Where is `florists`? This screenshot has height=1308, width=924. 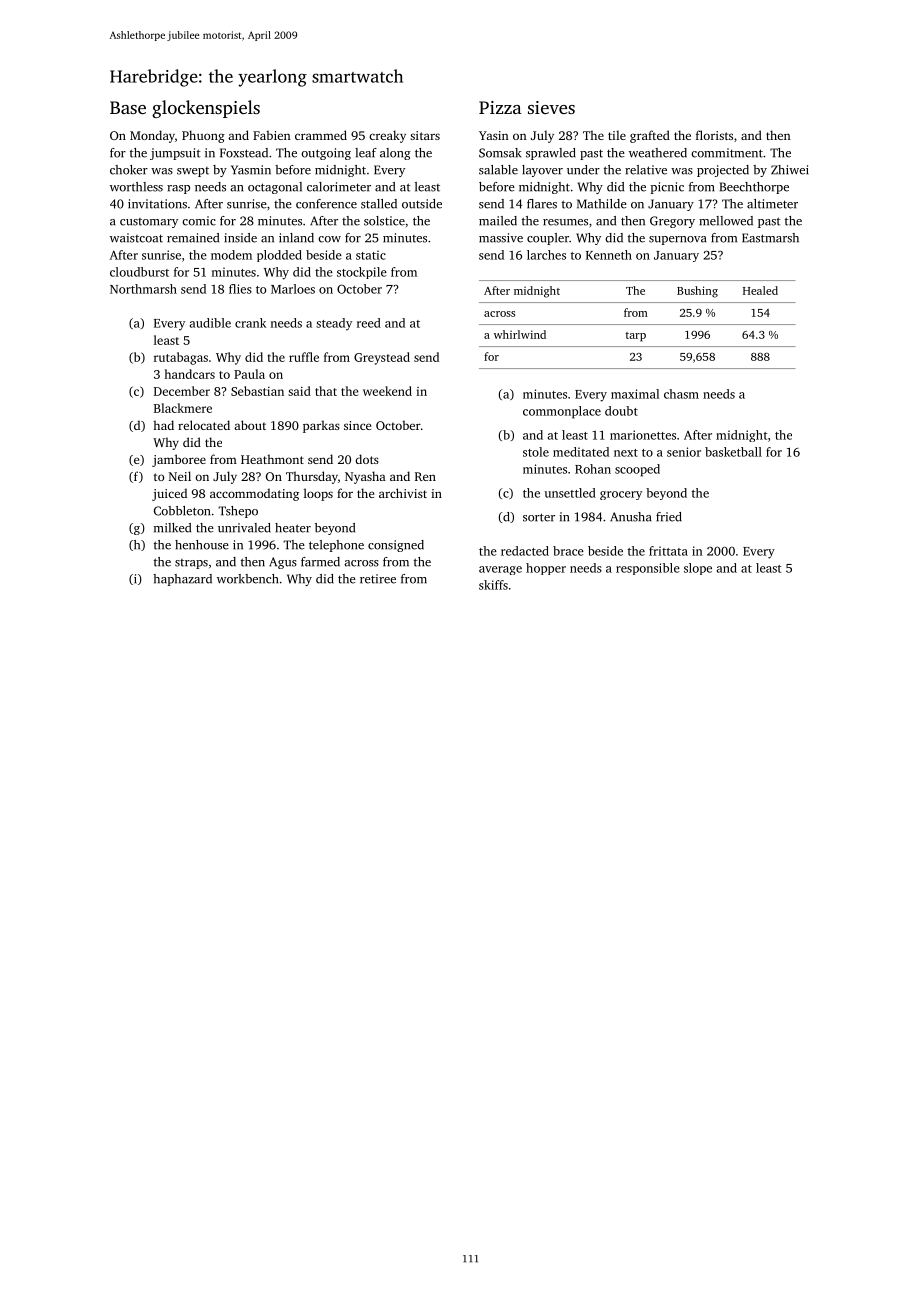 florists is located at coordinates (714, 135).
